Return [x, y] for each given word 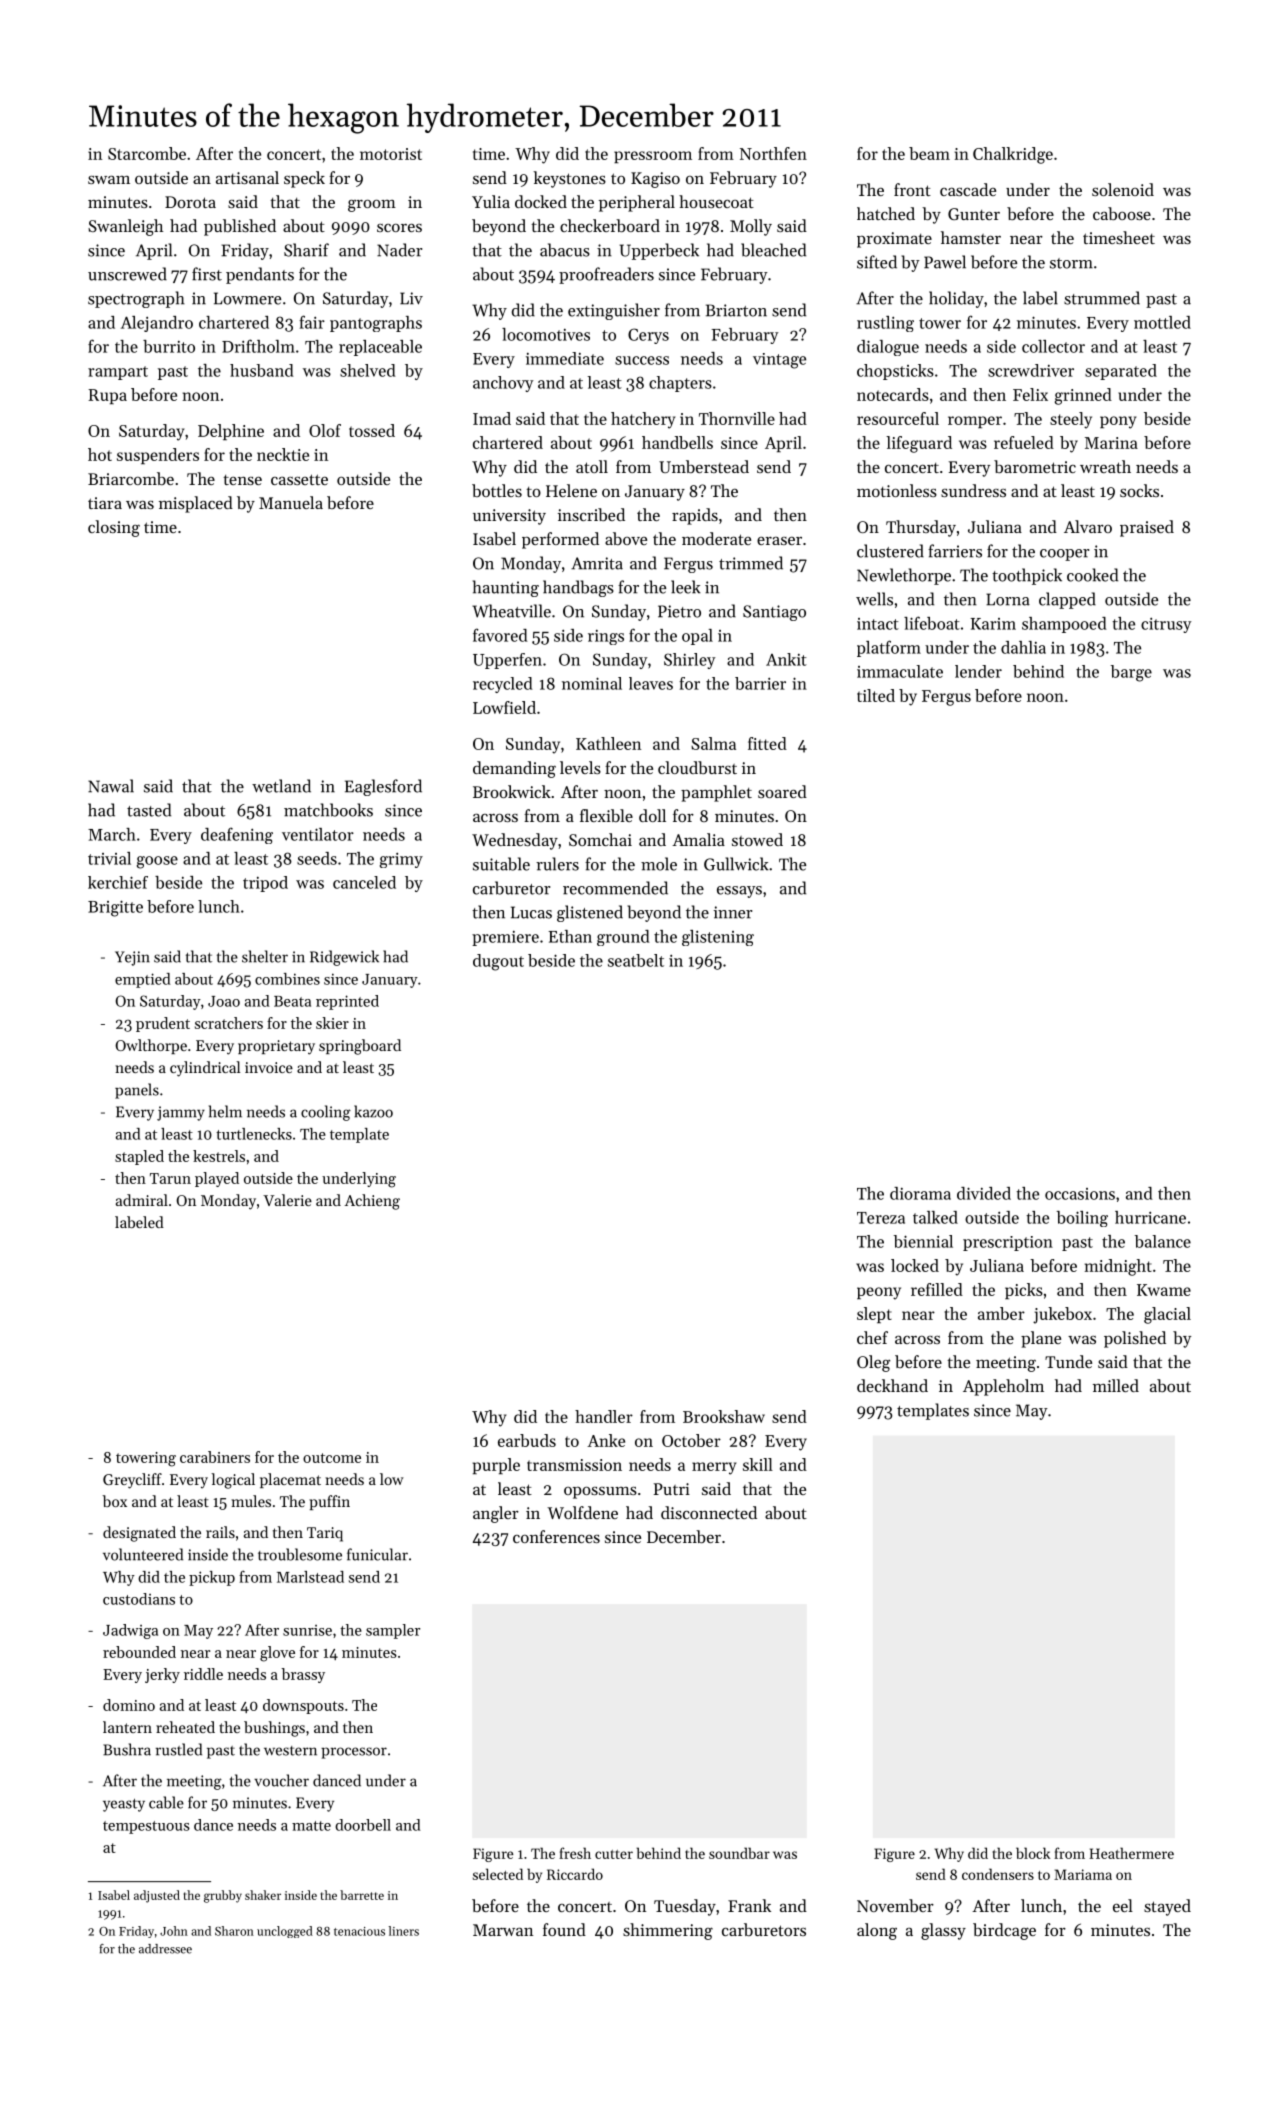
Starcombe [147, 153]
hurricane [1150, 1217]
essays [739, 892]
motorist [391, 154]
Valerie [287, 1200]
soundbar [739, 1853]
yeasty [124, 1805]
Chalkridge [1013, 155]
